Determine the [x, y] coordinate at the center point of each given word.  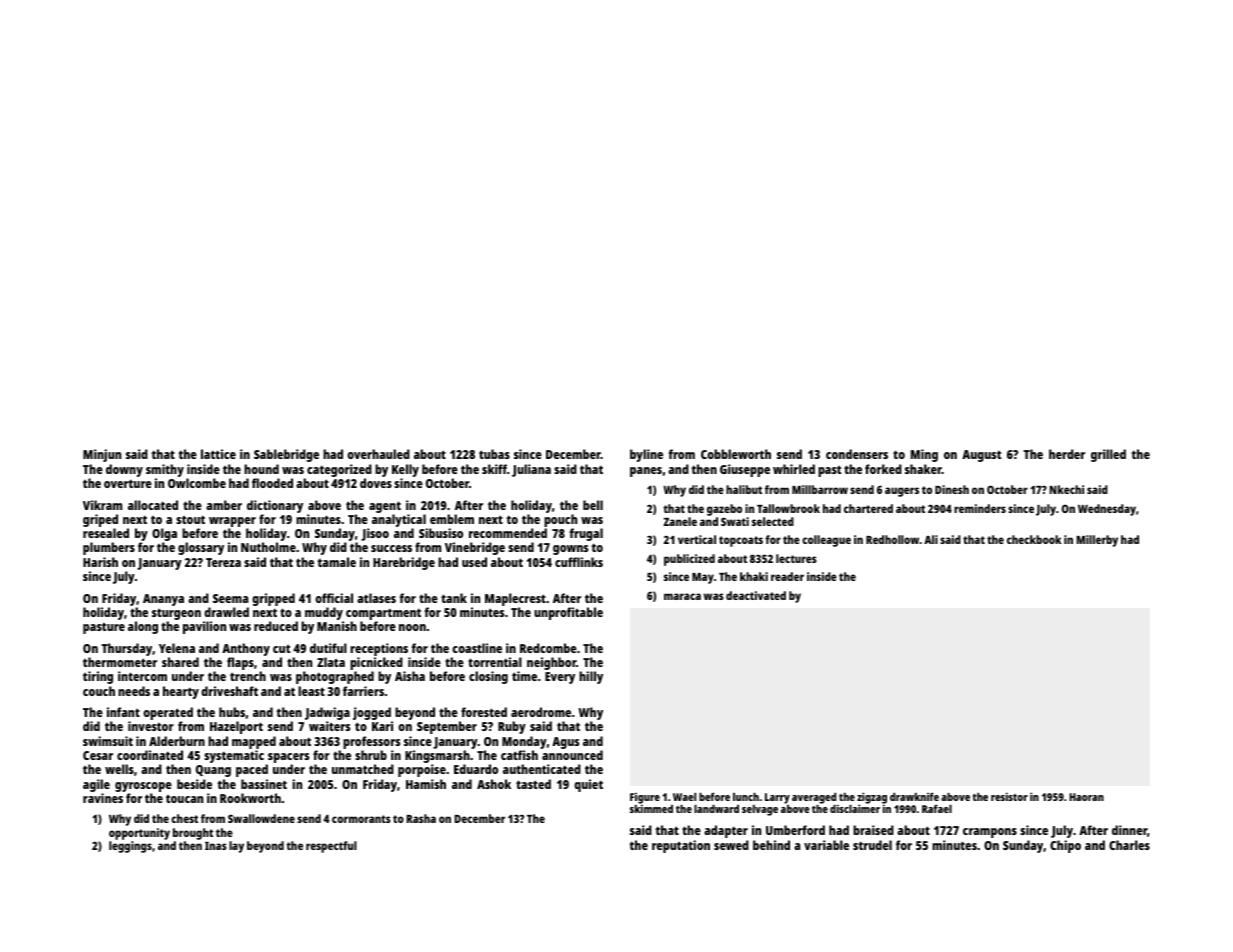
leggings [130, 847]
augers [902, 492]
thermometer [120, 662]
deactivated [756, 595]
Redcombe [548, 648]
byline [646, 455]
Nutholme [268, 547]
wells [119, 769]
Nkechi [1066, 489]
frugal [586, 534]
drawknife [914, 797]
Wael [684, 797]
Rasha [421, 818]
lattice [218, 454]
